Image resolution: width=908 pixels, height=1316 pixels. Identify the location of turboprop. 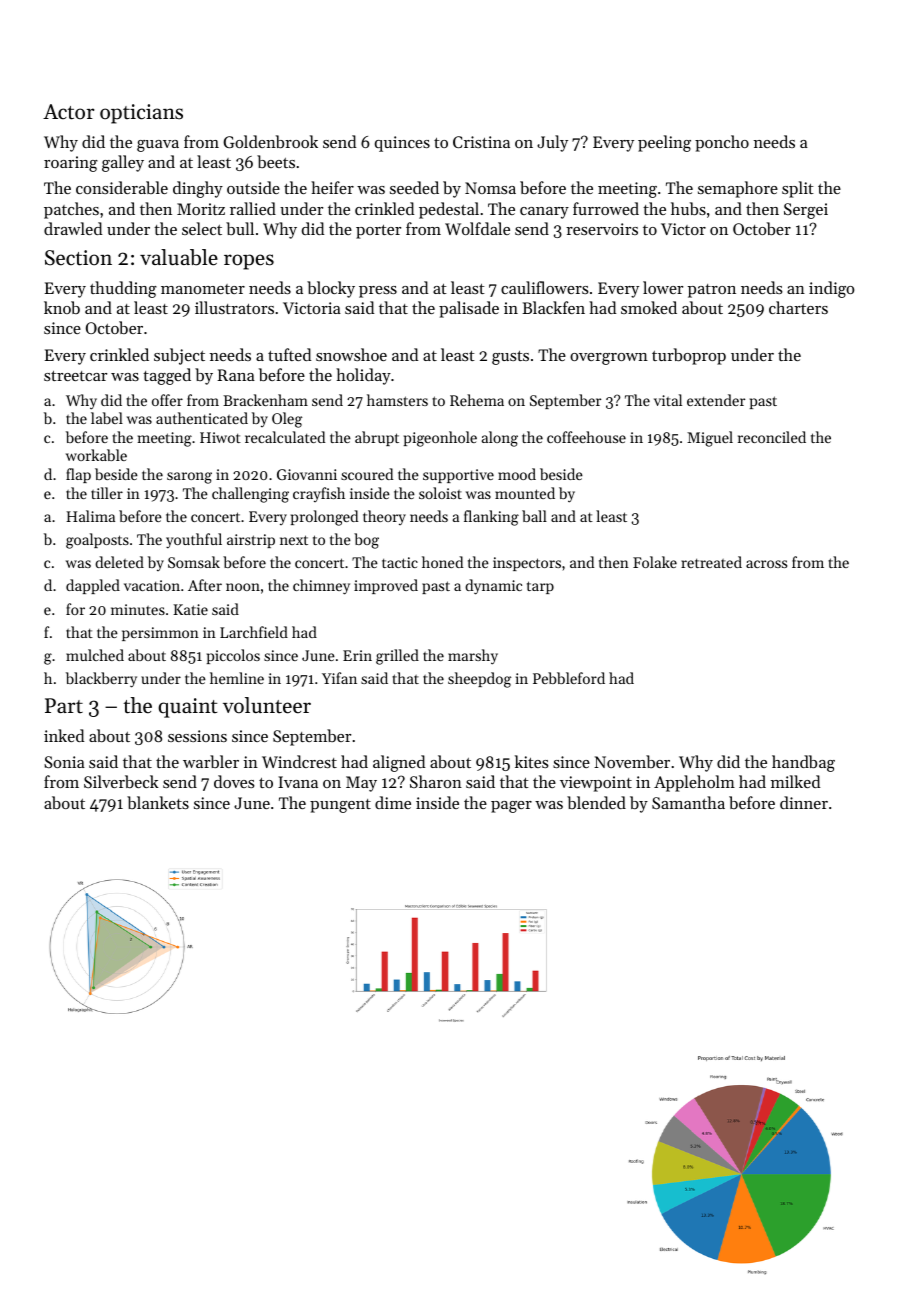
(689, 356).
